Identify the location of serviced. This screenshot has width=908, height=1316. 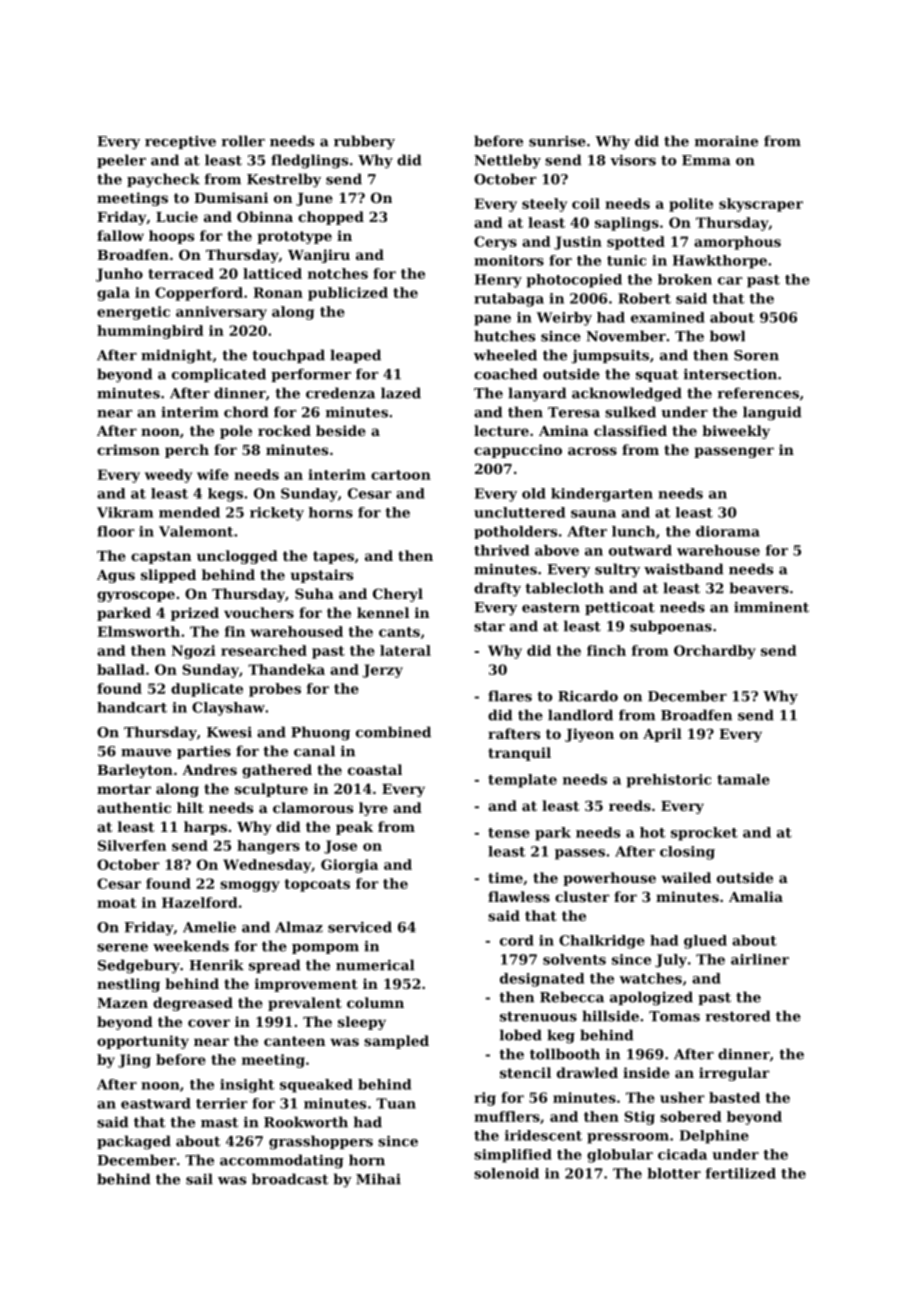
(360, 927).
